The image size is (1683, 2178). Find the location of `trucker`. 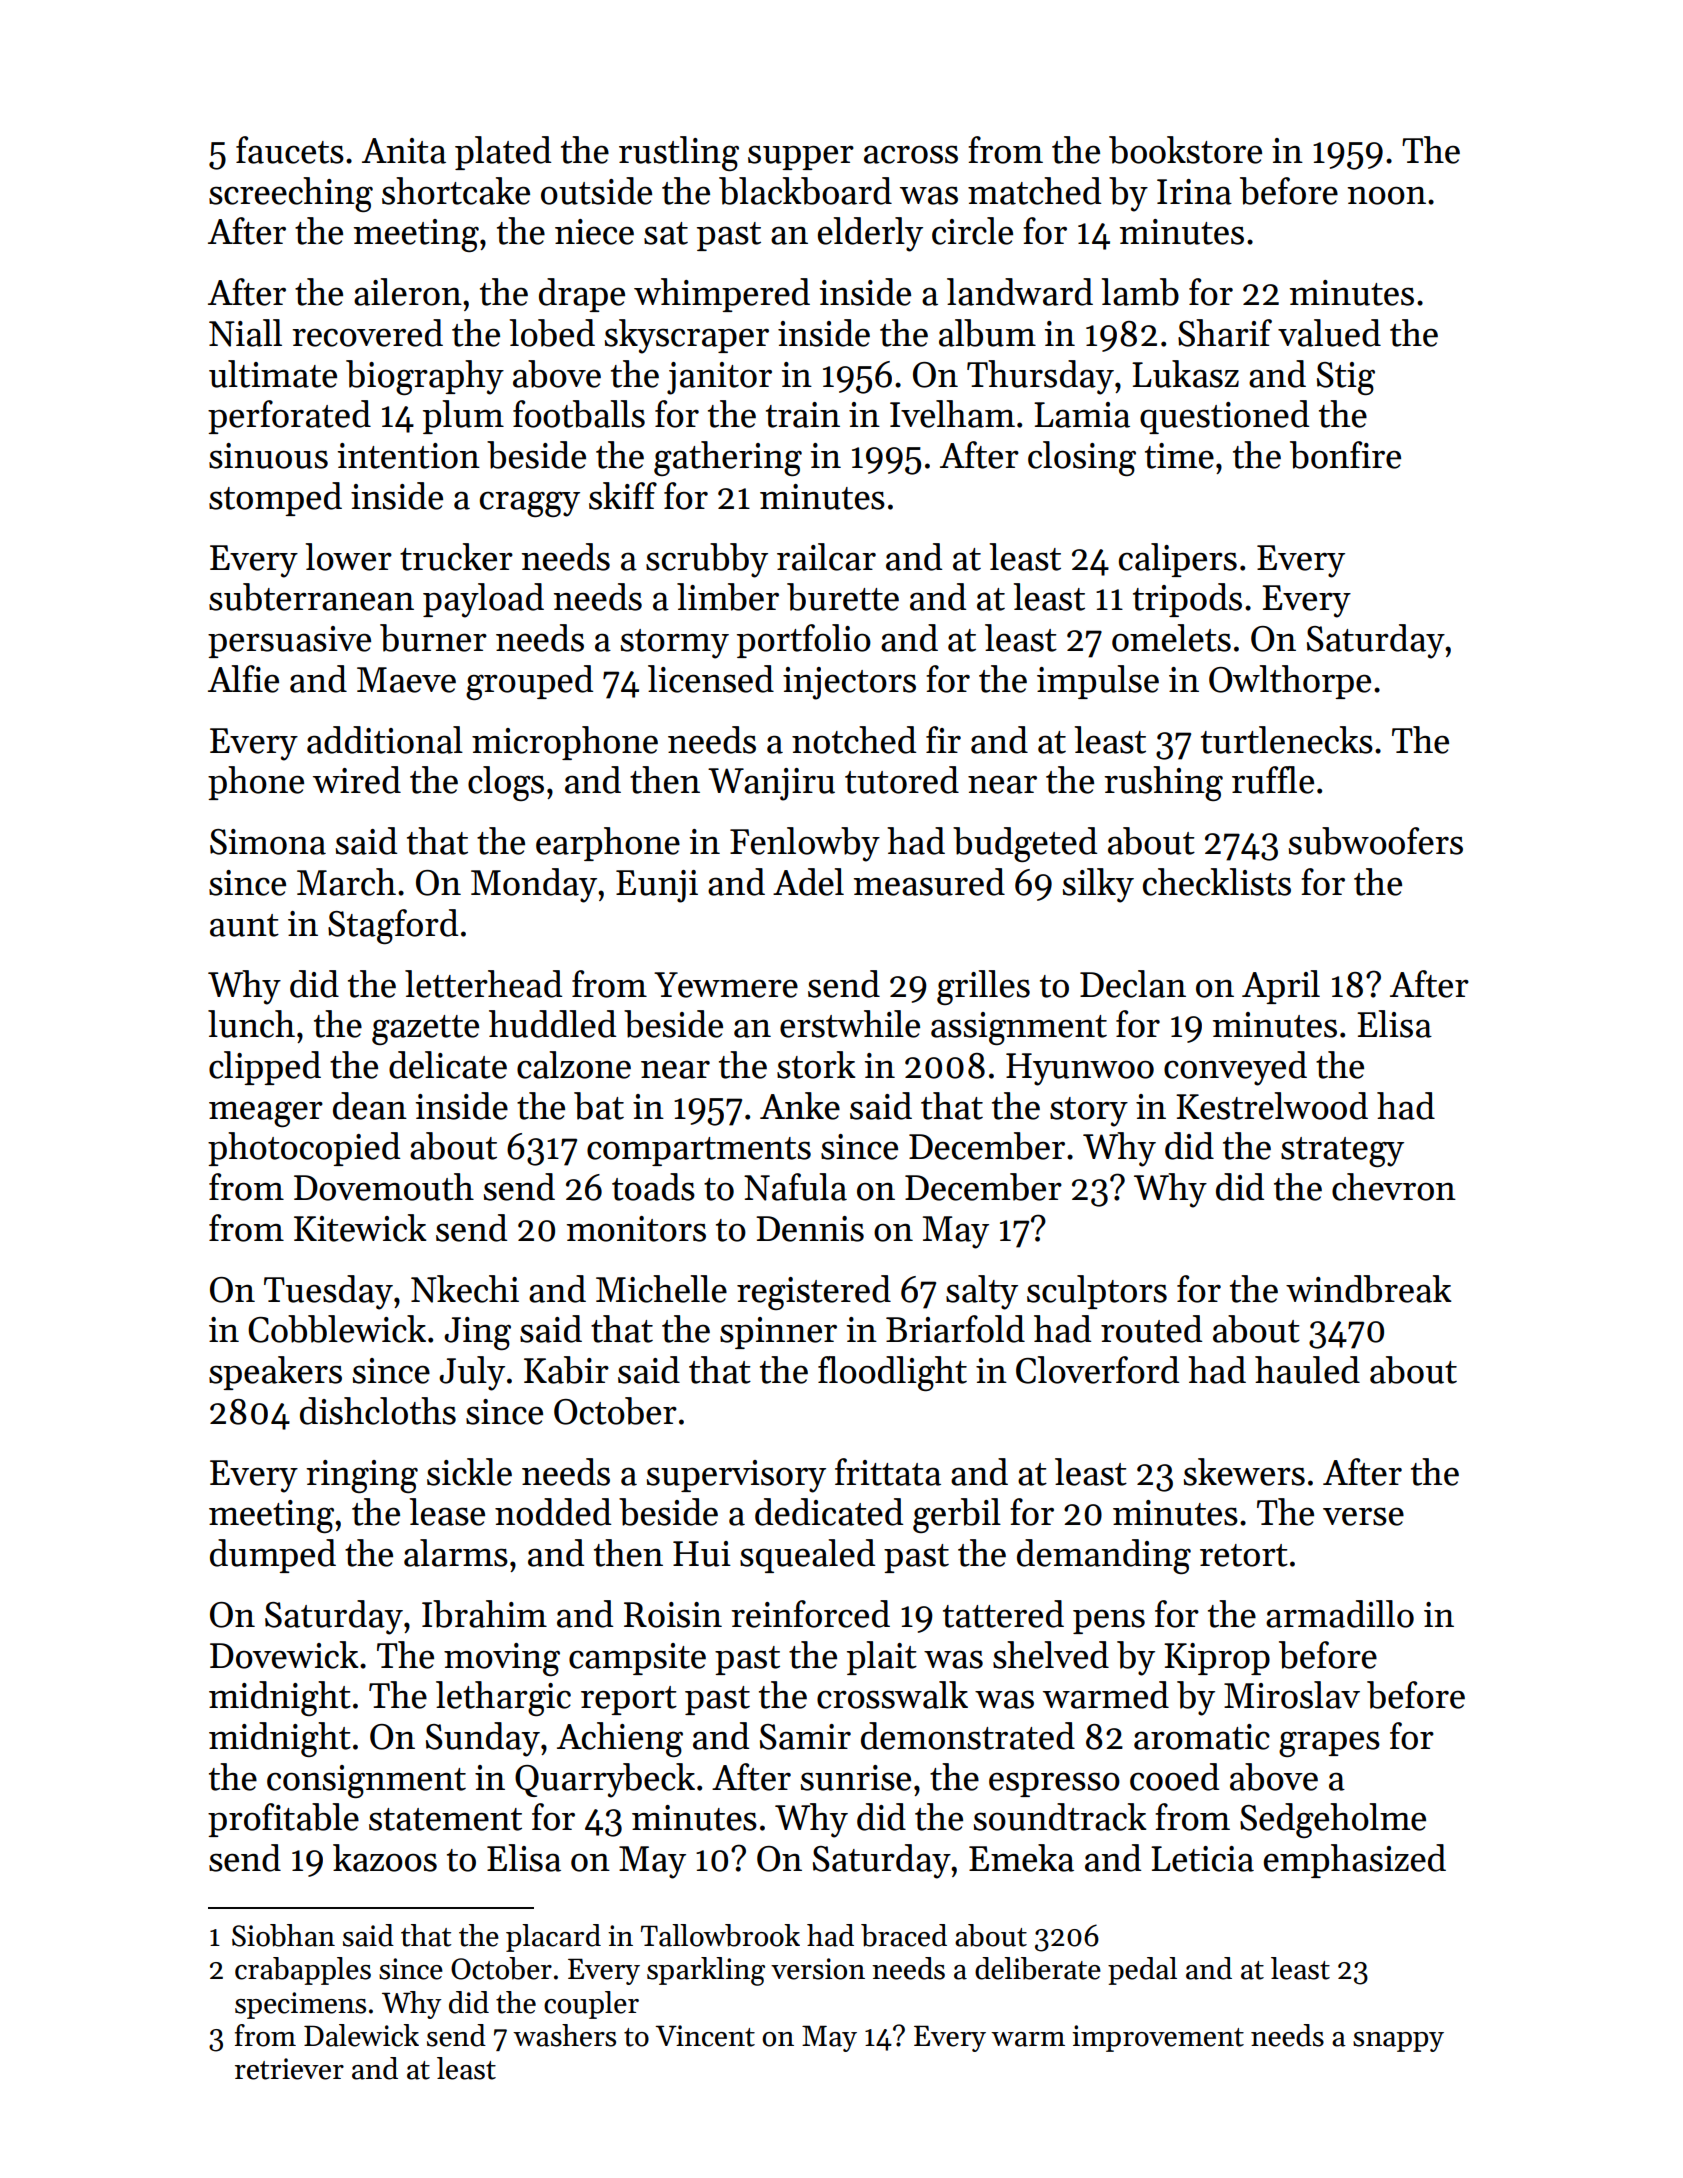

trucker is located at coordinates (456, 557).
